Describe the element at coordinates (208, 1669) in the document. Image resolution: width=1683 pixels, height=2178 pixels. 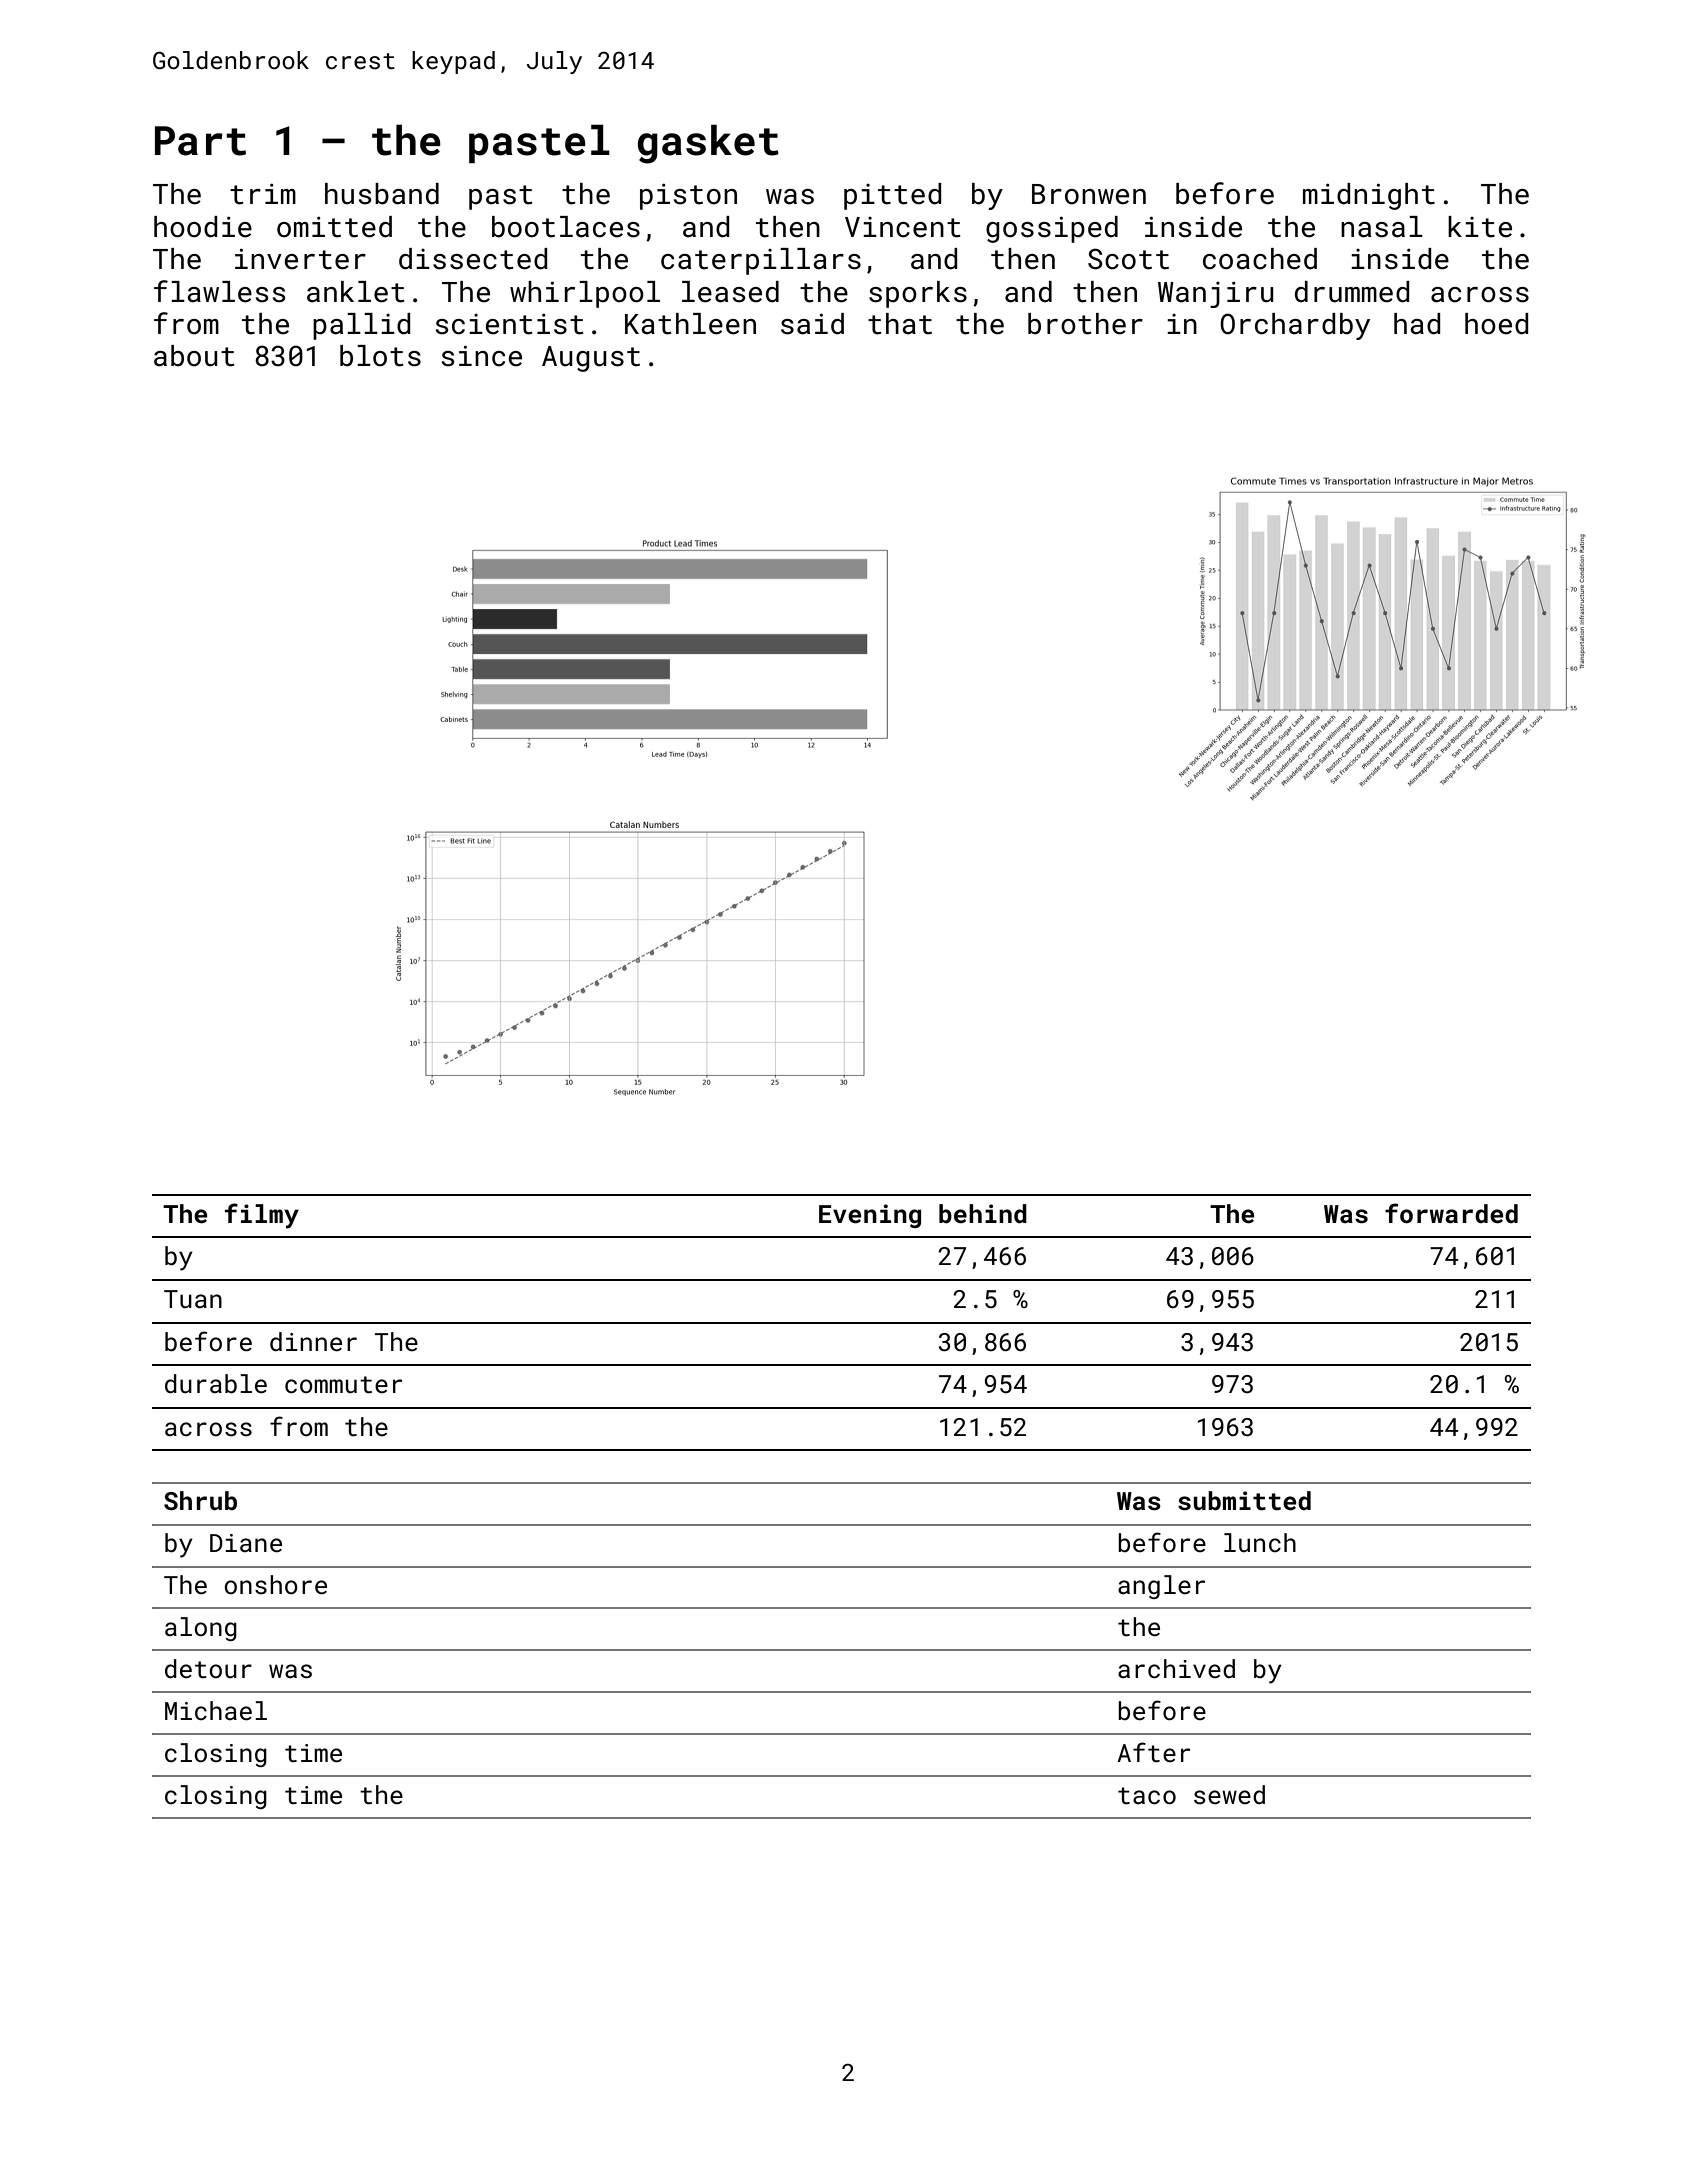
I see `detour` at that location.
